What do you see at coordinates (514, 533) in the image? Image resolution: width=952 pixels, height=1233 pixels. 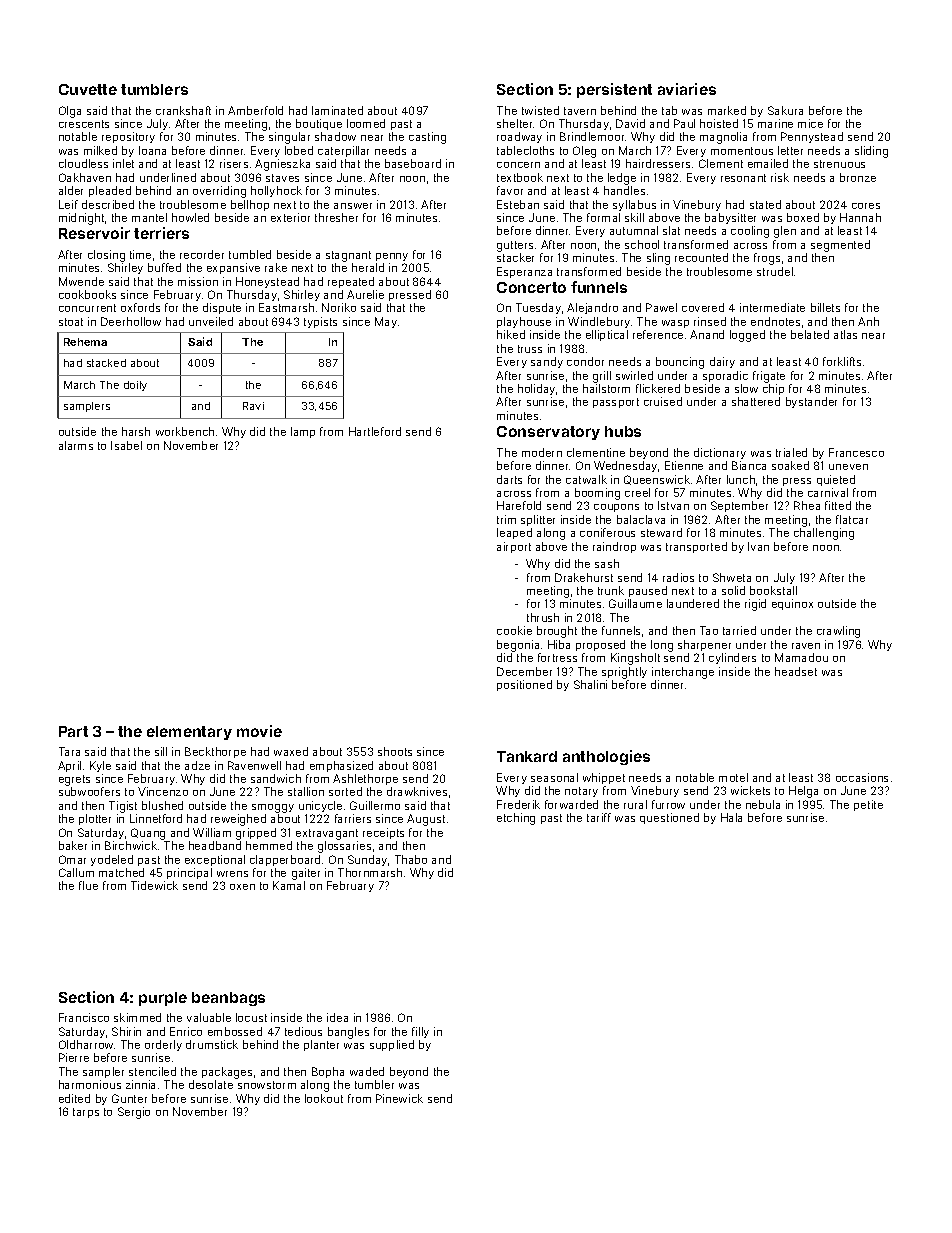 I see `leaped` at bounding box center [514, 533].
